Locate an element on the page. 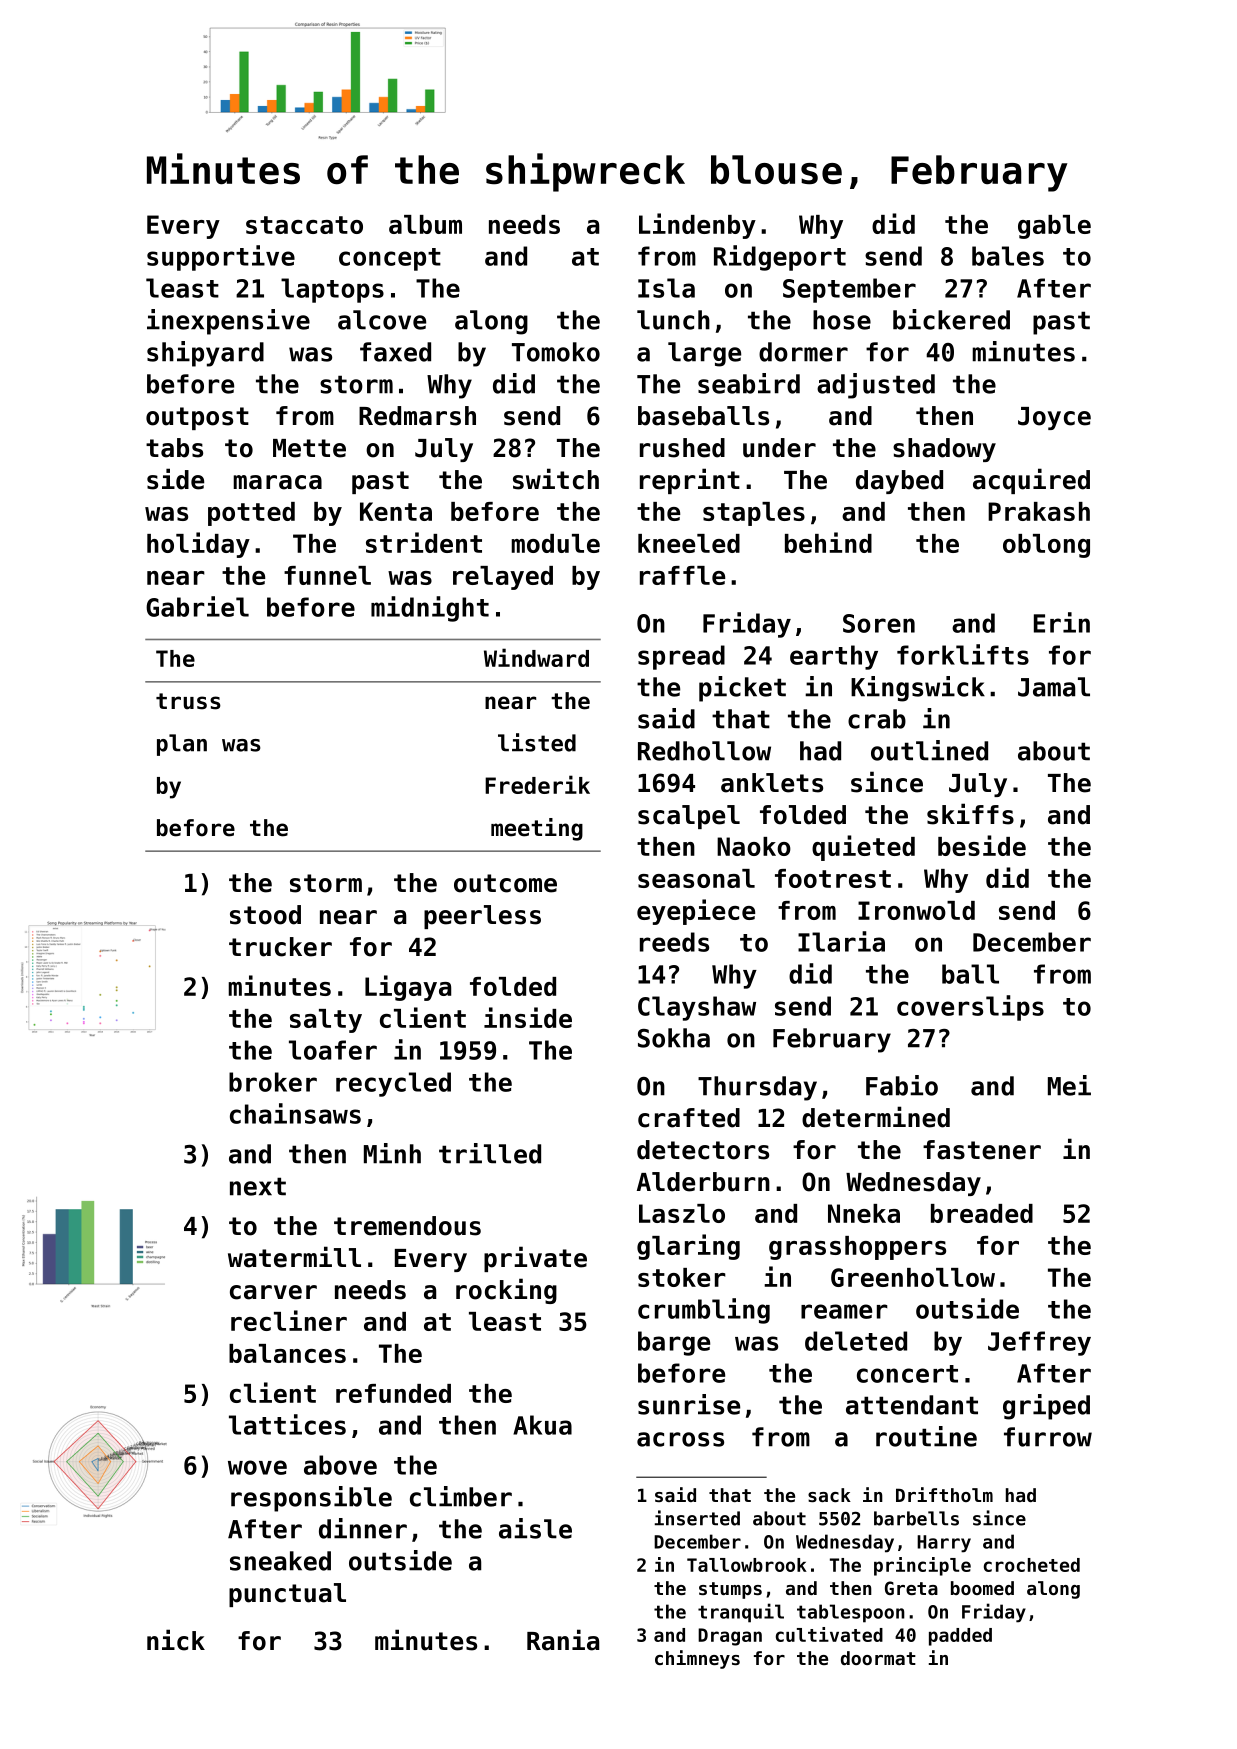  Isla is located at coordinates (666, 288).
